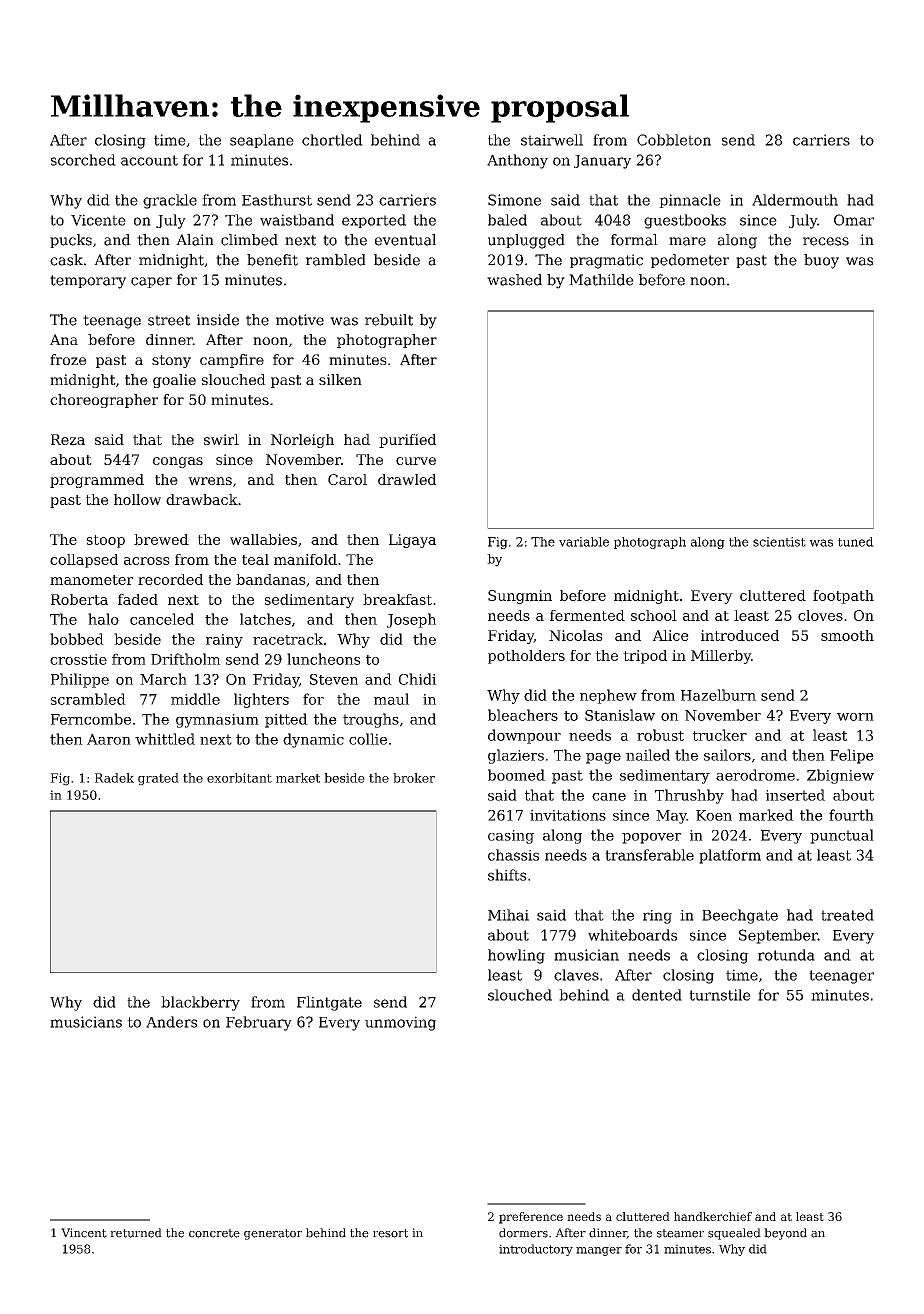 This image has width=924, height=1314. I want to click on resort, so click(390, 1233).
